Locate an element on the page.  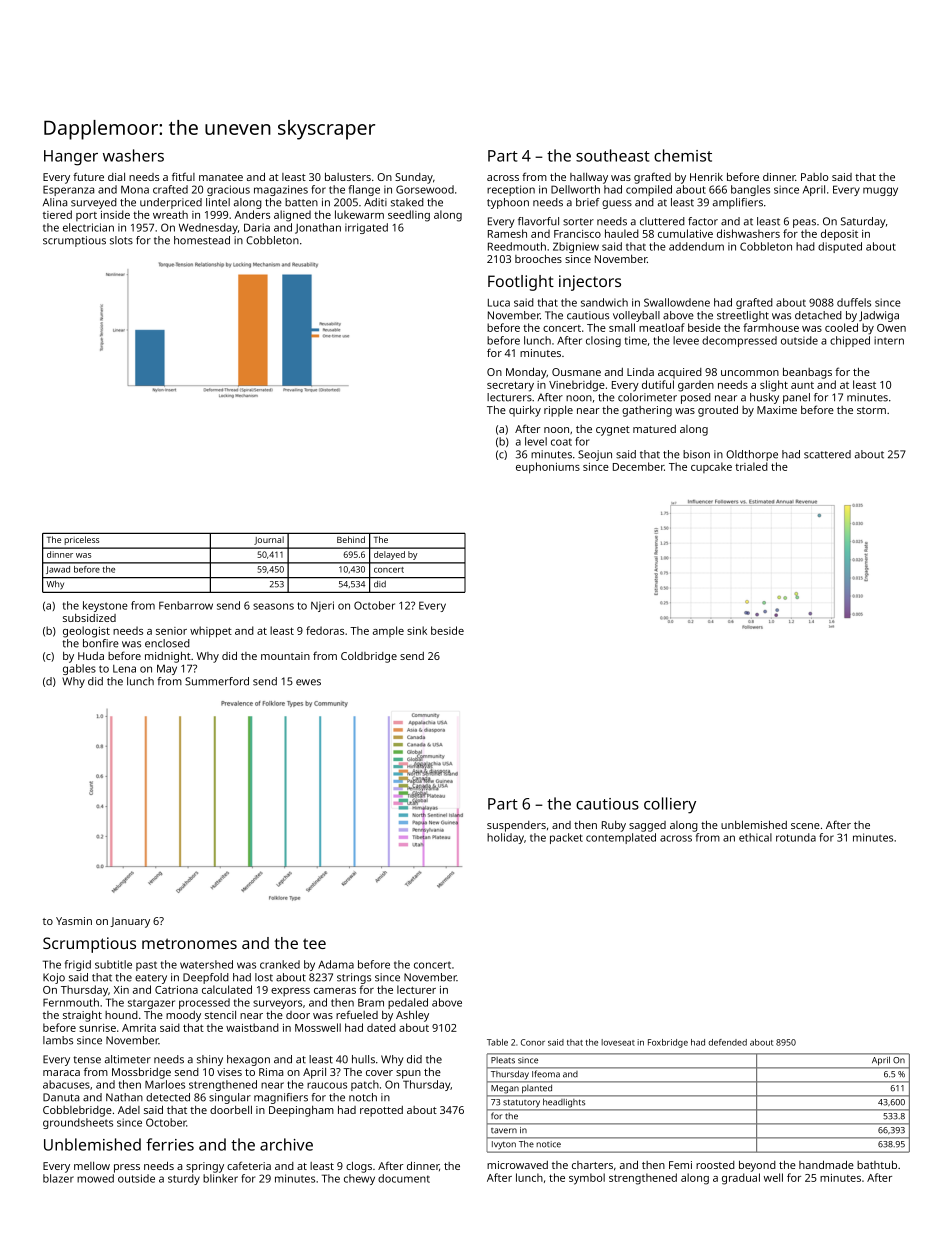
bathtub is located at coordinates (877, 1165).
